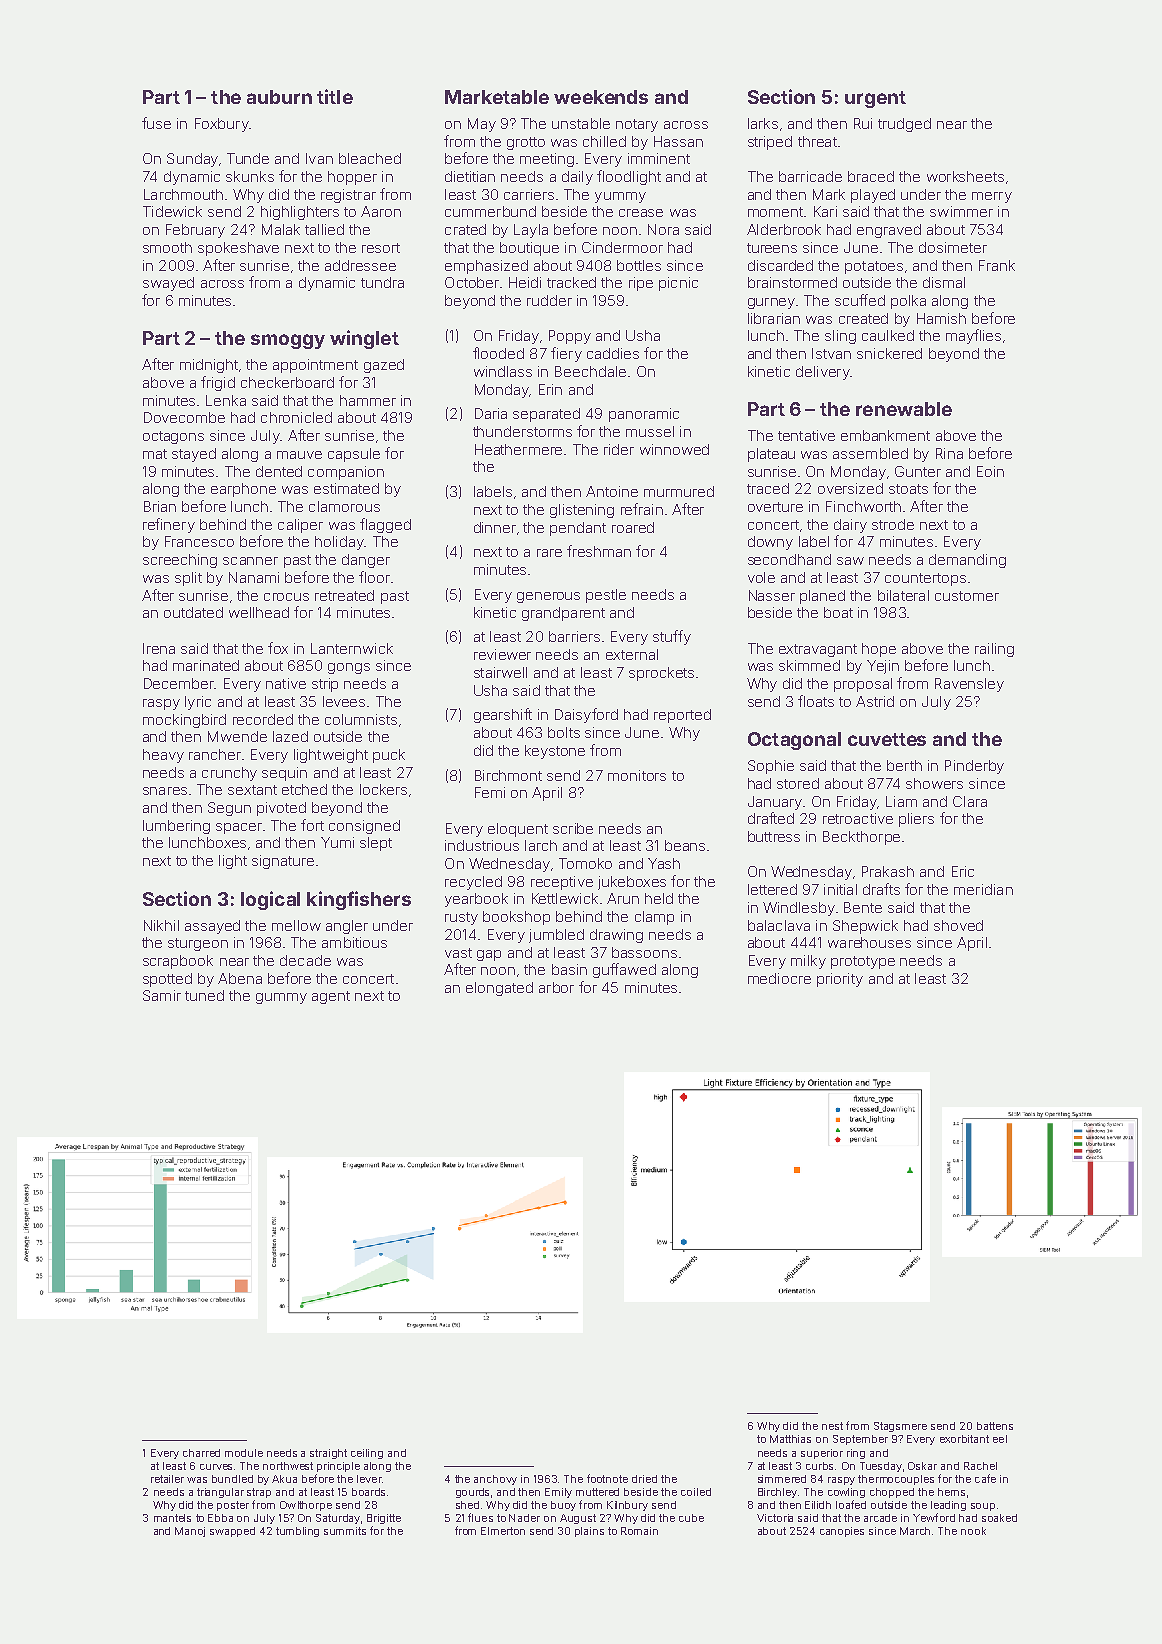  What do you see at coordinates (860, 300) in the image?
I see `scuffed` at bounding box center [860, 300].
